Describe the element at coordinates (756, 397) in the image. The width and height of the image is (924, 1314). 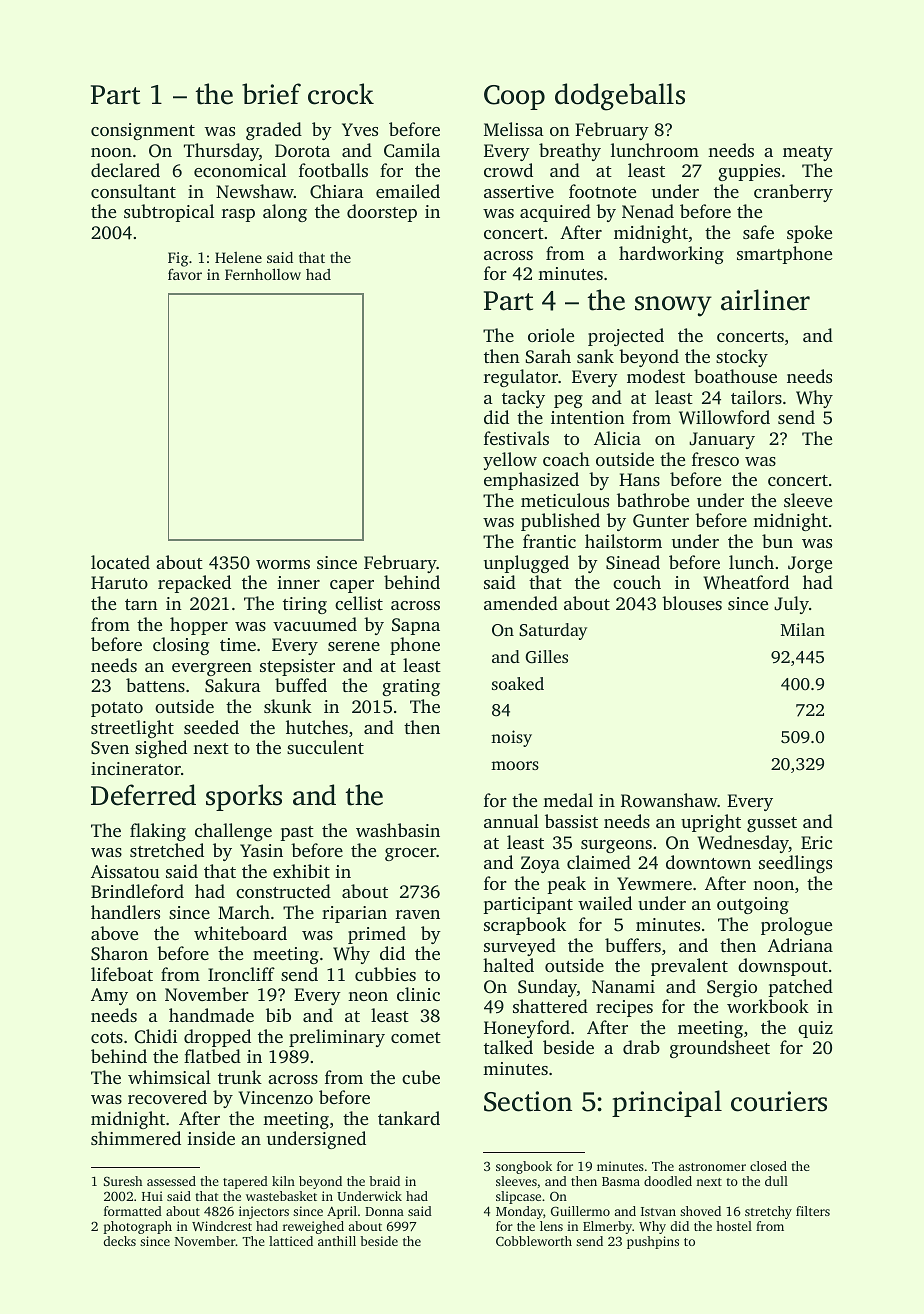
I see `tailors` at that location.
